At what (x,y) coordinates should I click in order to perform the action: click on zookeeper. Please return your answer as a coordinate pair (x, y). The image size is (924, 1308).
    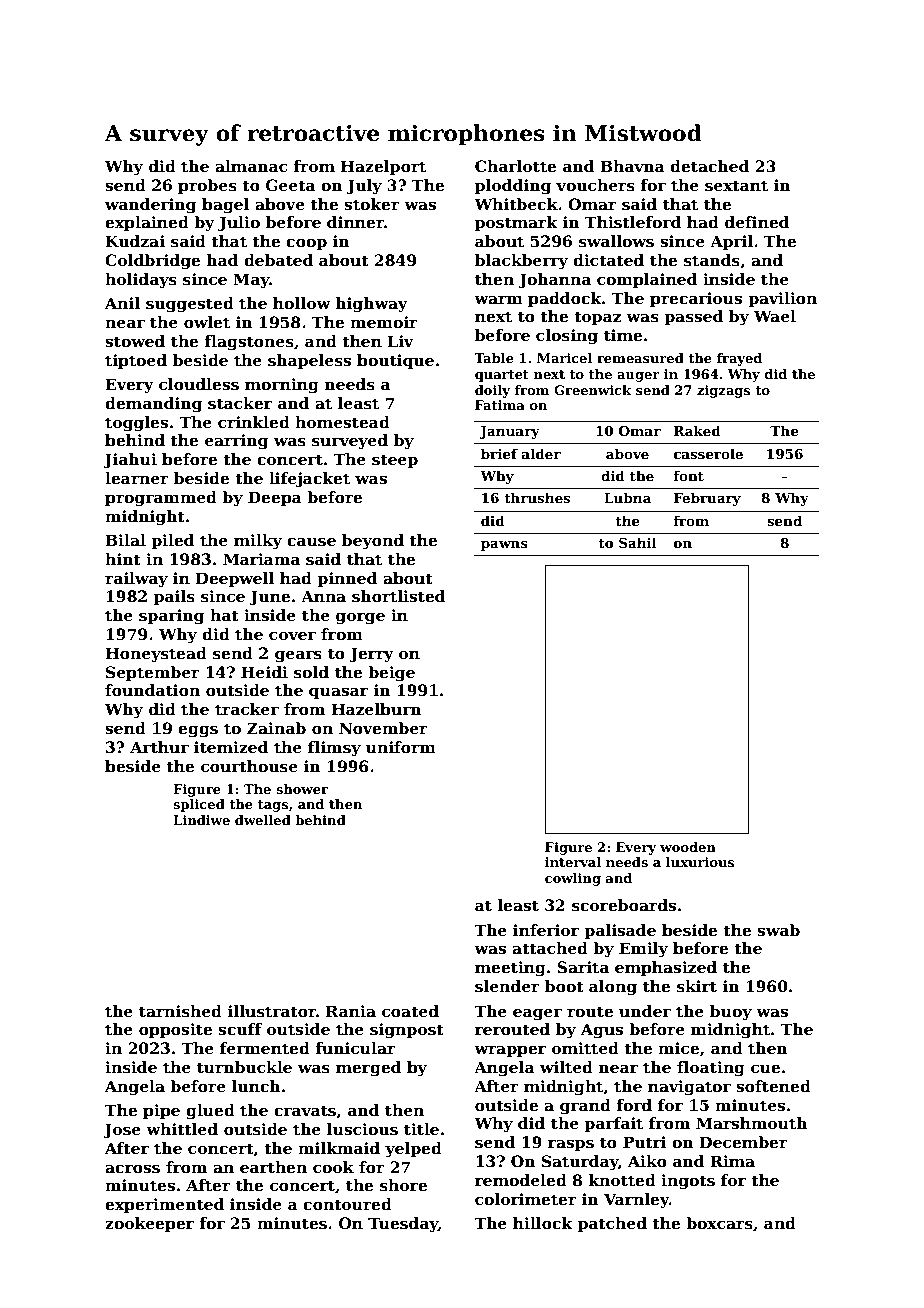
    Looking at the image, I should click on (149, 1224).
